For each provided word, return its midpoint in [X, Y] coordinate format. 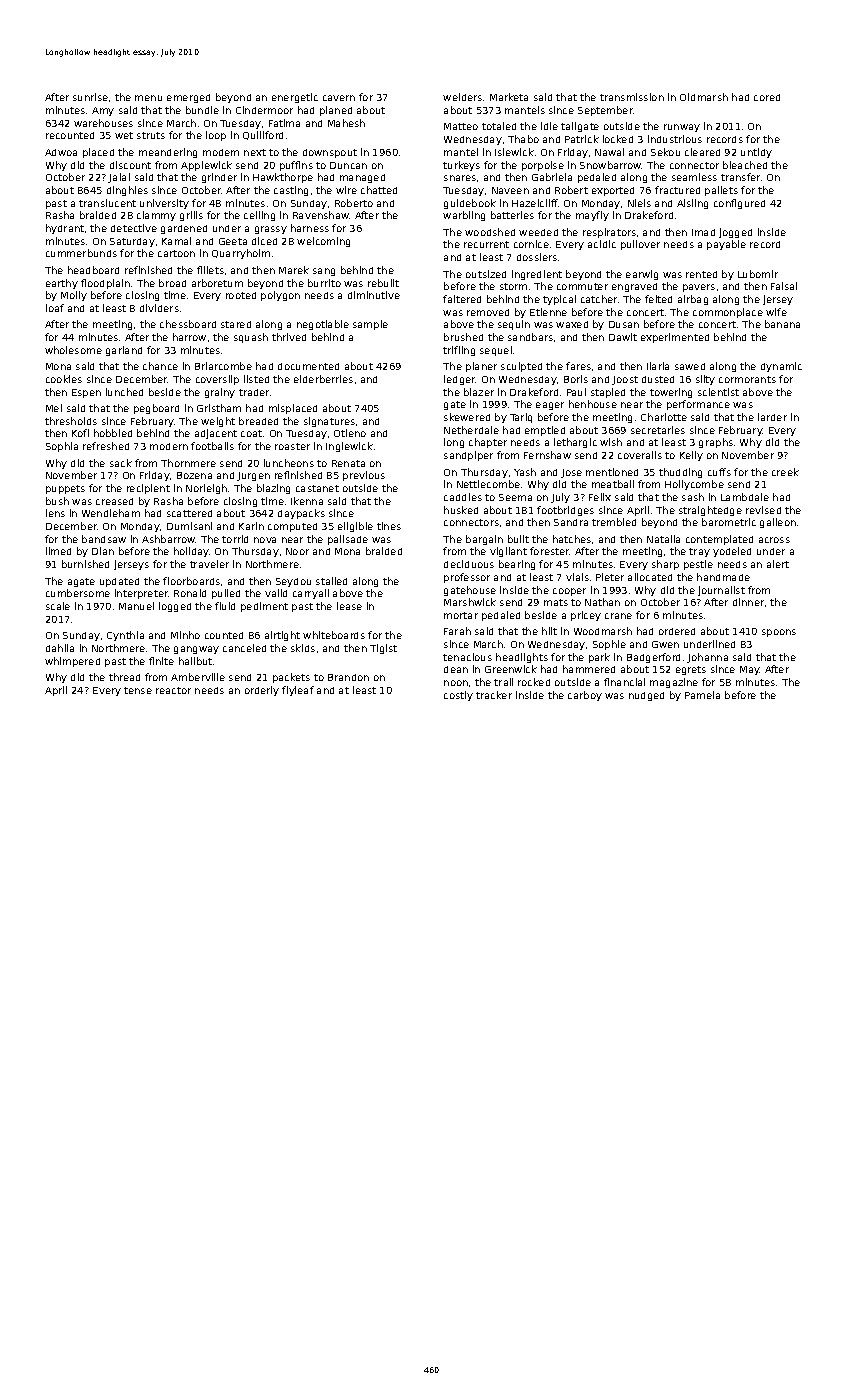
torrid [235, 539]
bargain [484, 540]
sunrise [90, 97]
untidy [756, 153]
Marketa [509, 97]
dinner [748, 602]
